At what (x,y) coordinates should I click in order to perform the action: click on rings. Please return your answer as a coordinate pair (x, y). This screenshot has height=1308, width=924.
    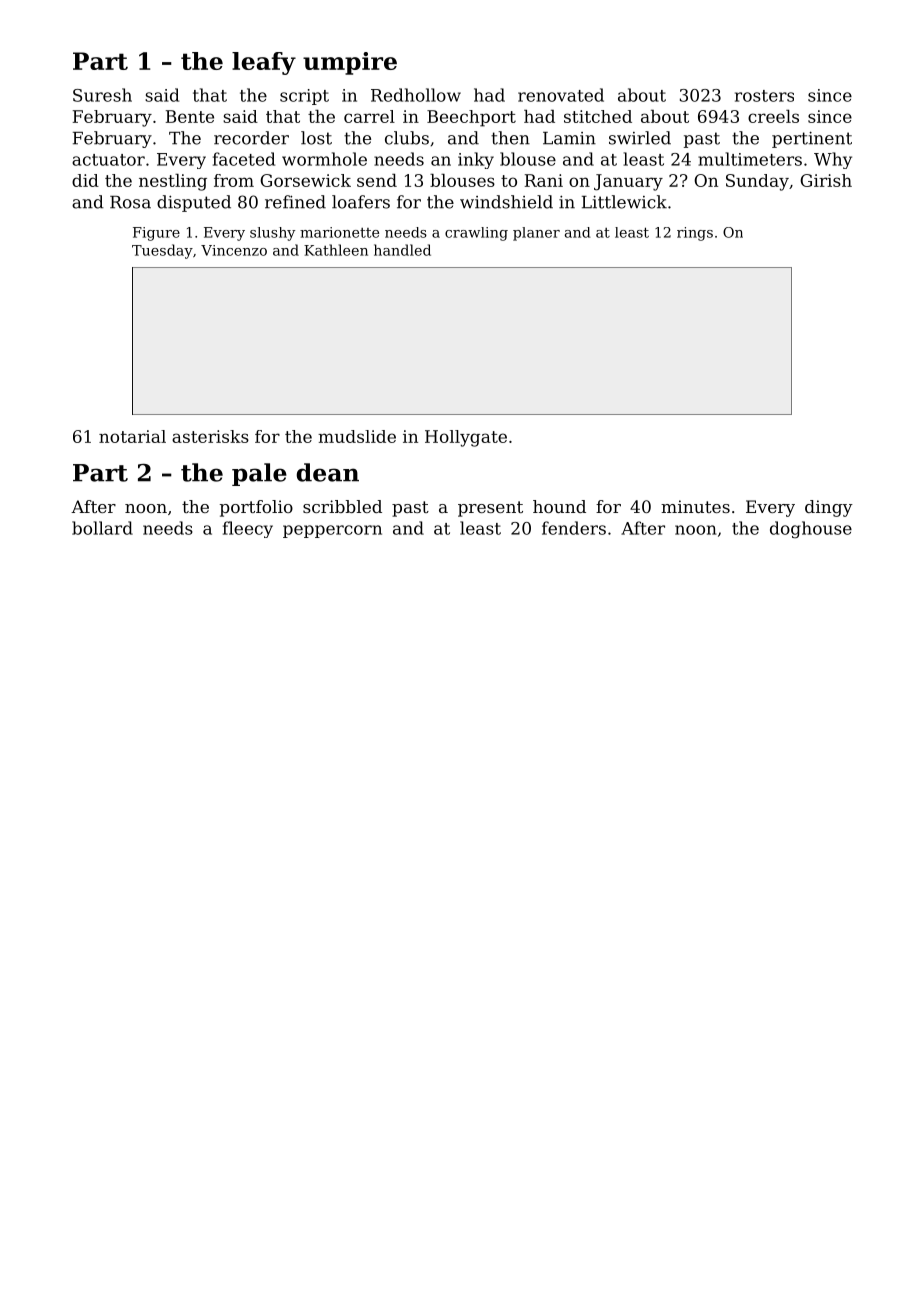
    Looking at the image, I should click on (695, 234).
